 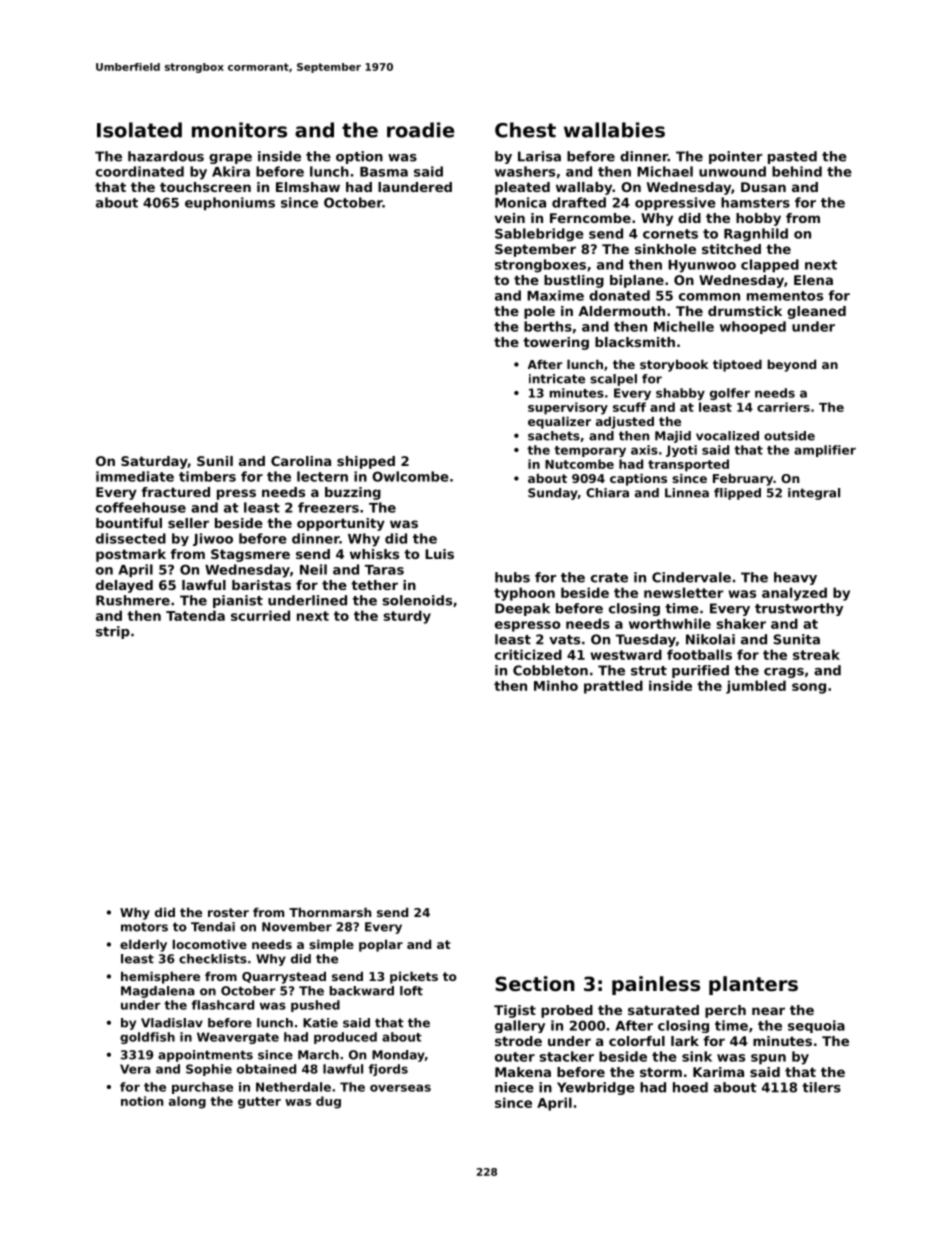 I want to click on notion, so click(x=142, y=1101).
